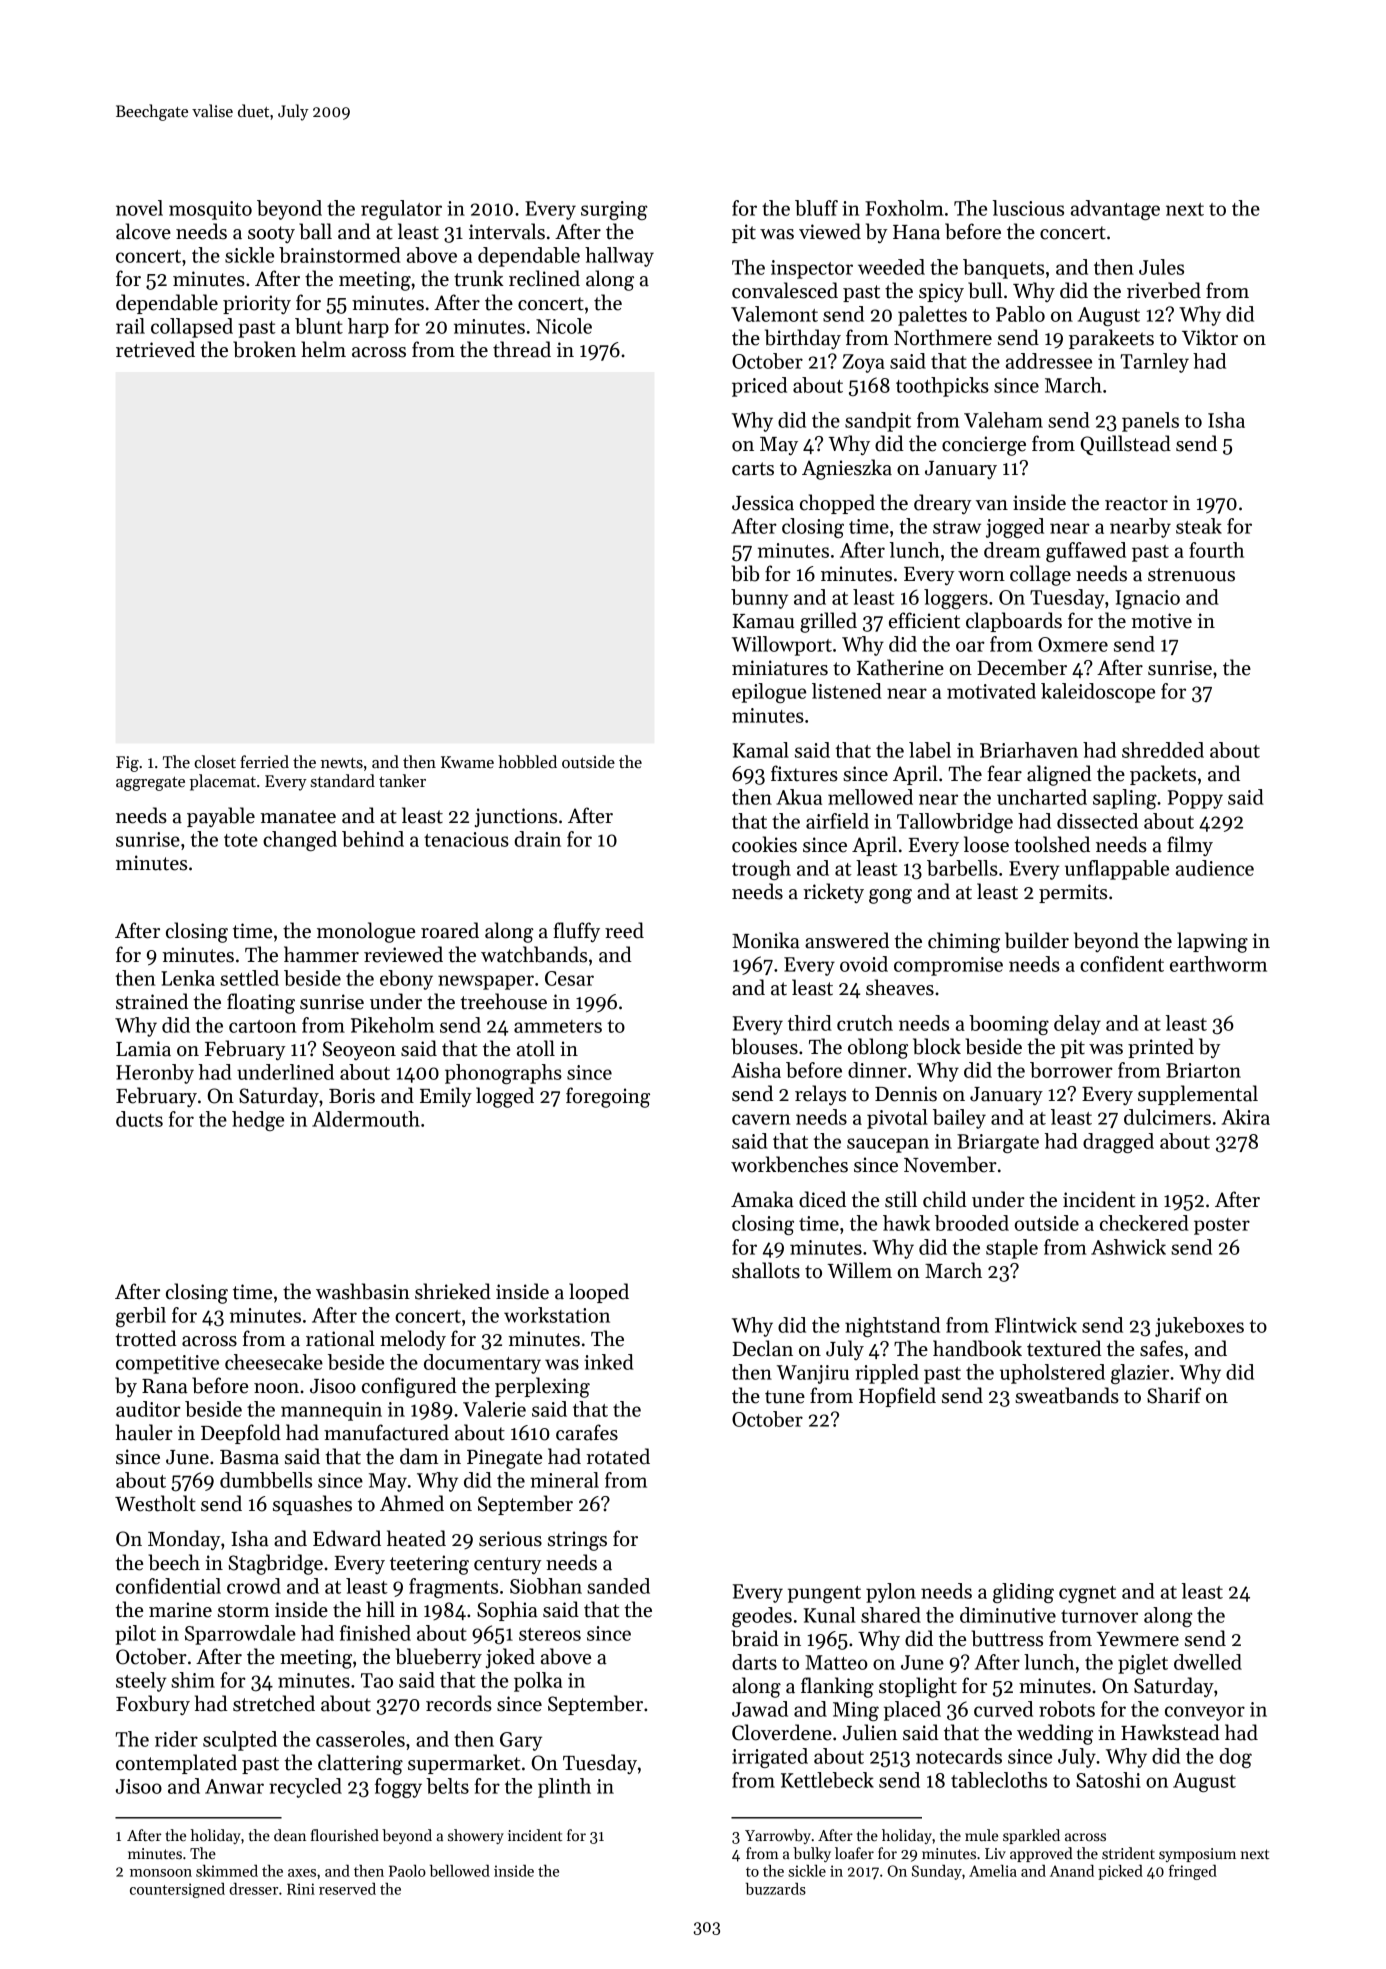 The image size is (1386, 1969). What do you see at coordinates (240, 1635) in the screenshot?
I see `Sparrowdale` at bounding box center [240, 1635].
